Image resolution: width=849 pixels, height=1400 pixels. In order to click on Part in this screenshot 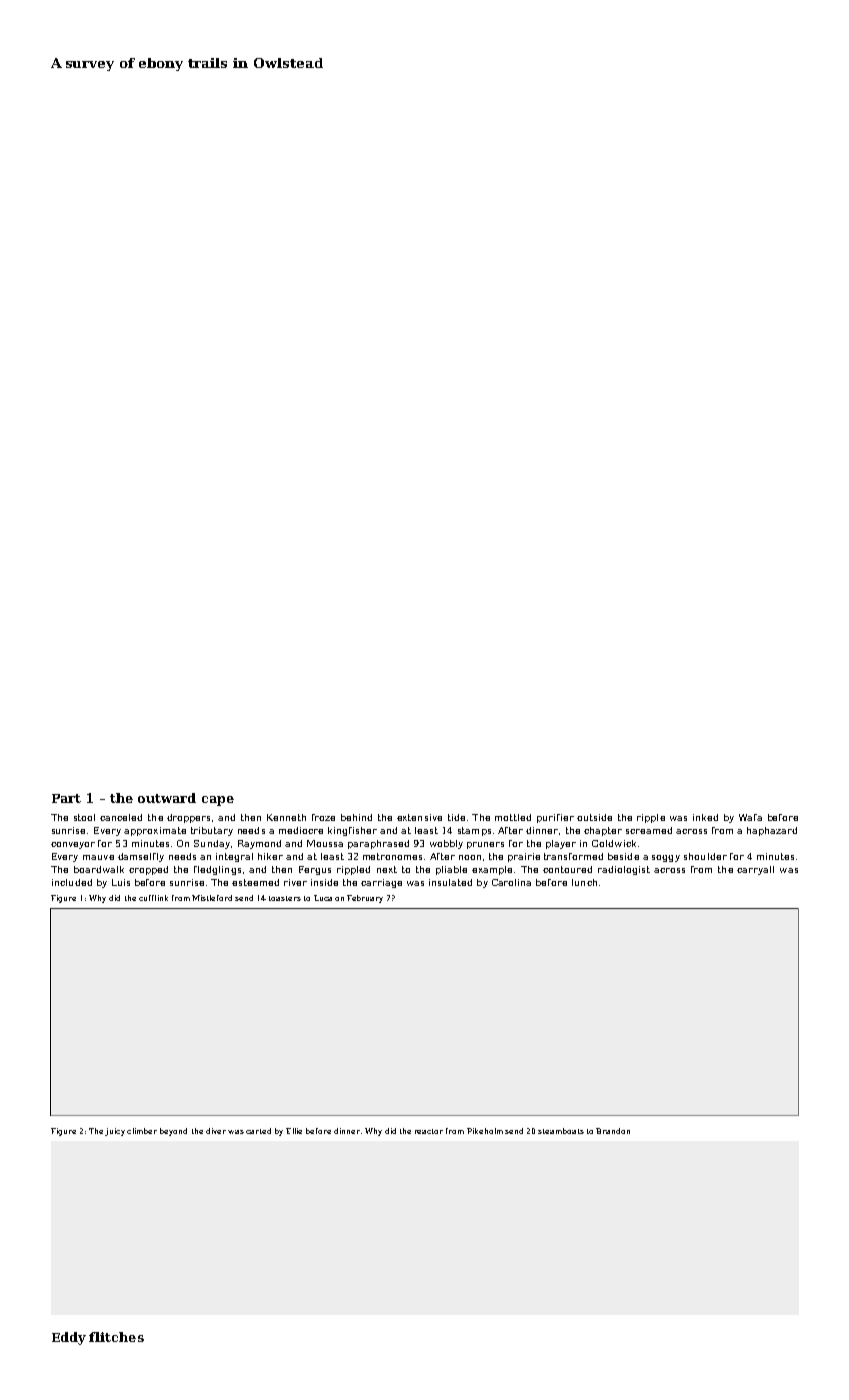, I will do `click(66, 798)`.
